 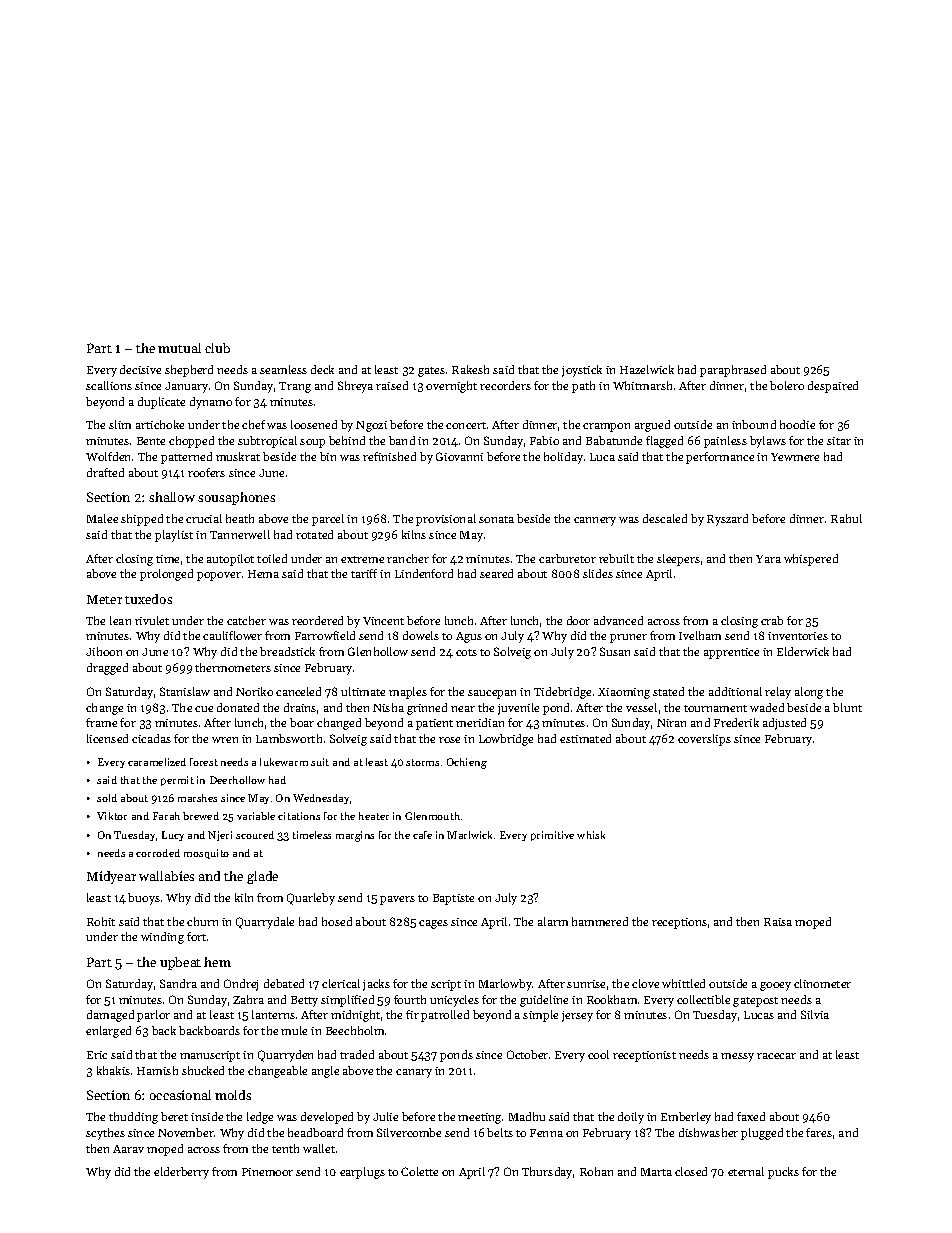 What do you see at coordinates (104, 651) in the image?
I see `Jihoon` at bounding box center [104, 651].
